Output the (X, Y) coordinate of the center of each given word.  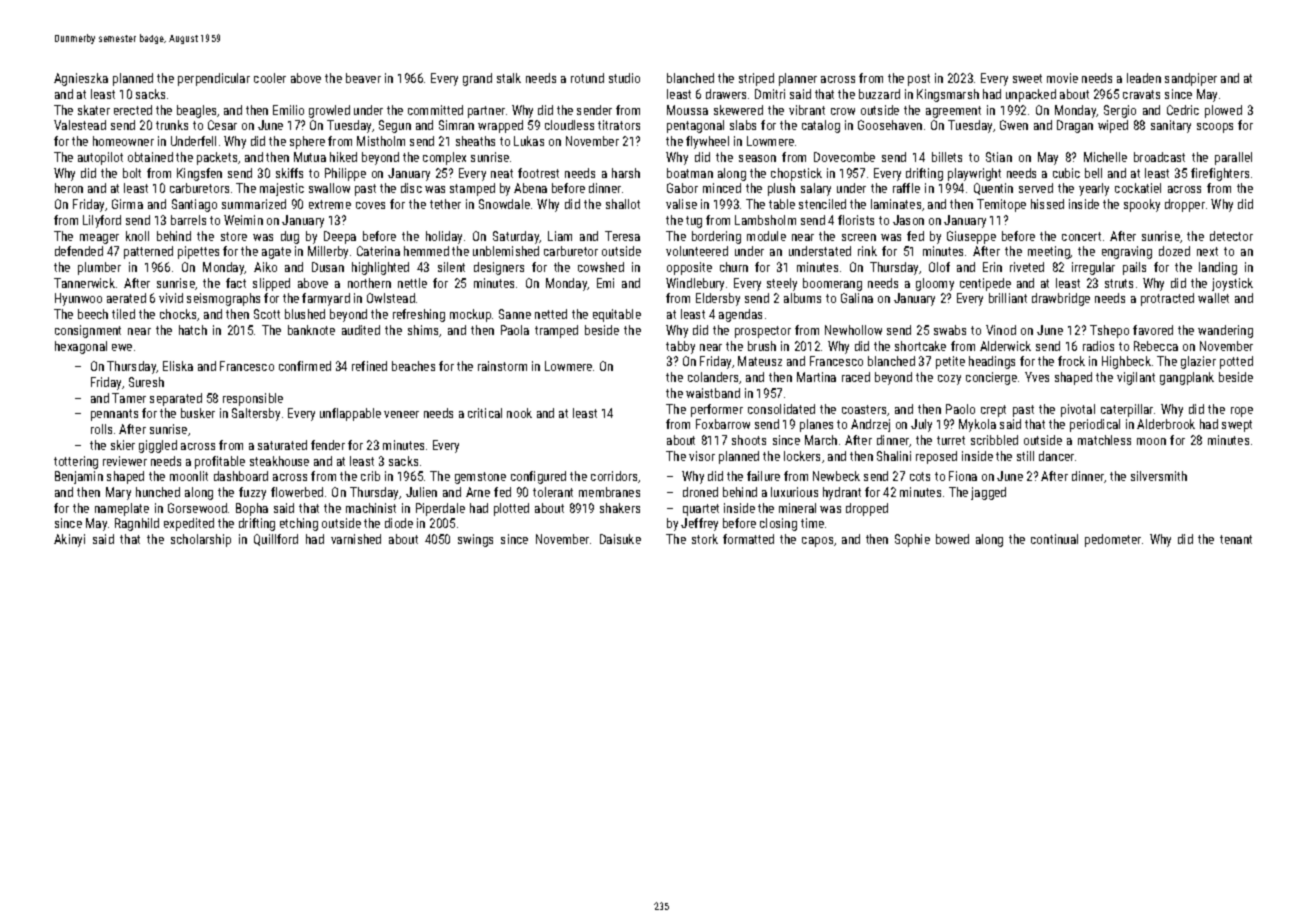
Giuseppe (971, 237)
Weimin (243, 220)
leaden (1144, 78)
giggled (158, 446)
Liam (560, 236)
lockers (802, 456)
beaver (363, 78)
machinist (371, 508)
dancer (1056, 456)
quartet (701, 510)
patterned (148, 252)
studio (624, 78)
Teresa (622, 236)
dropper (1185, 205)
